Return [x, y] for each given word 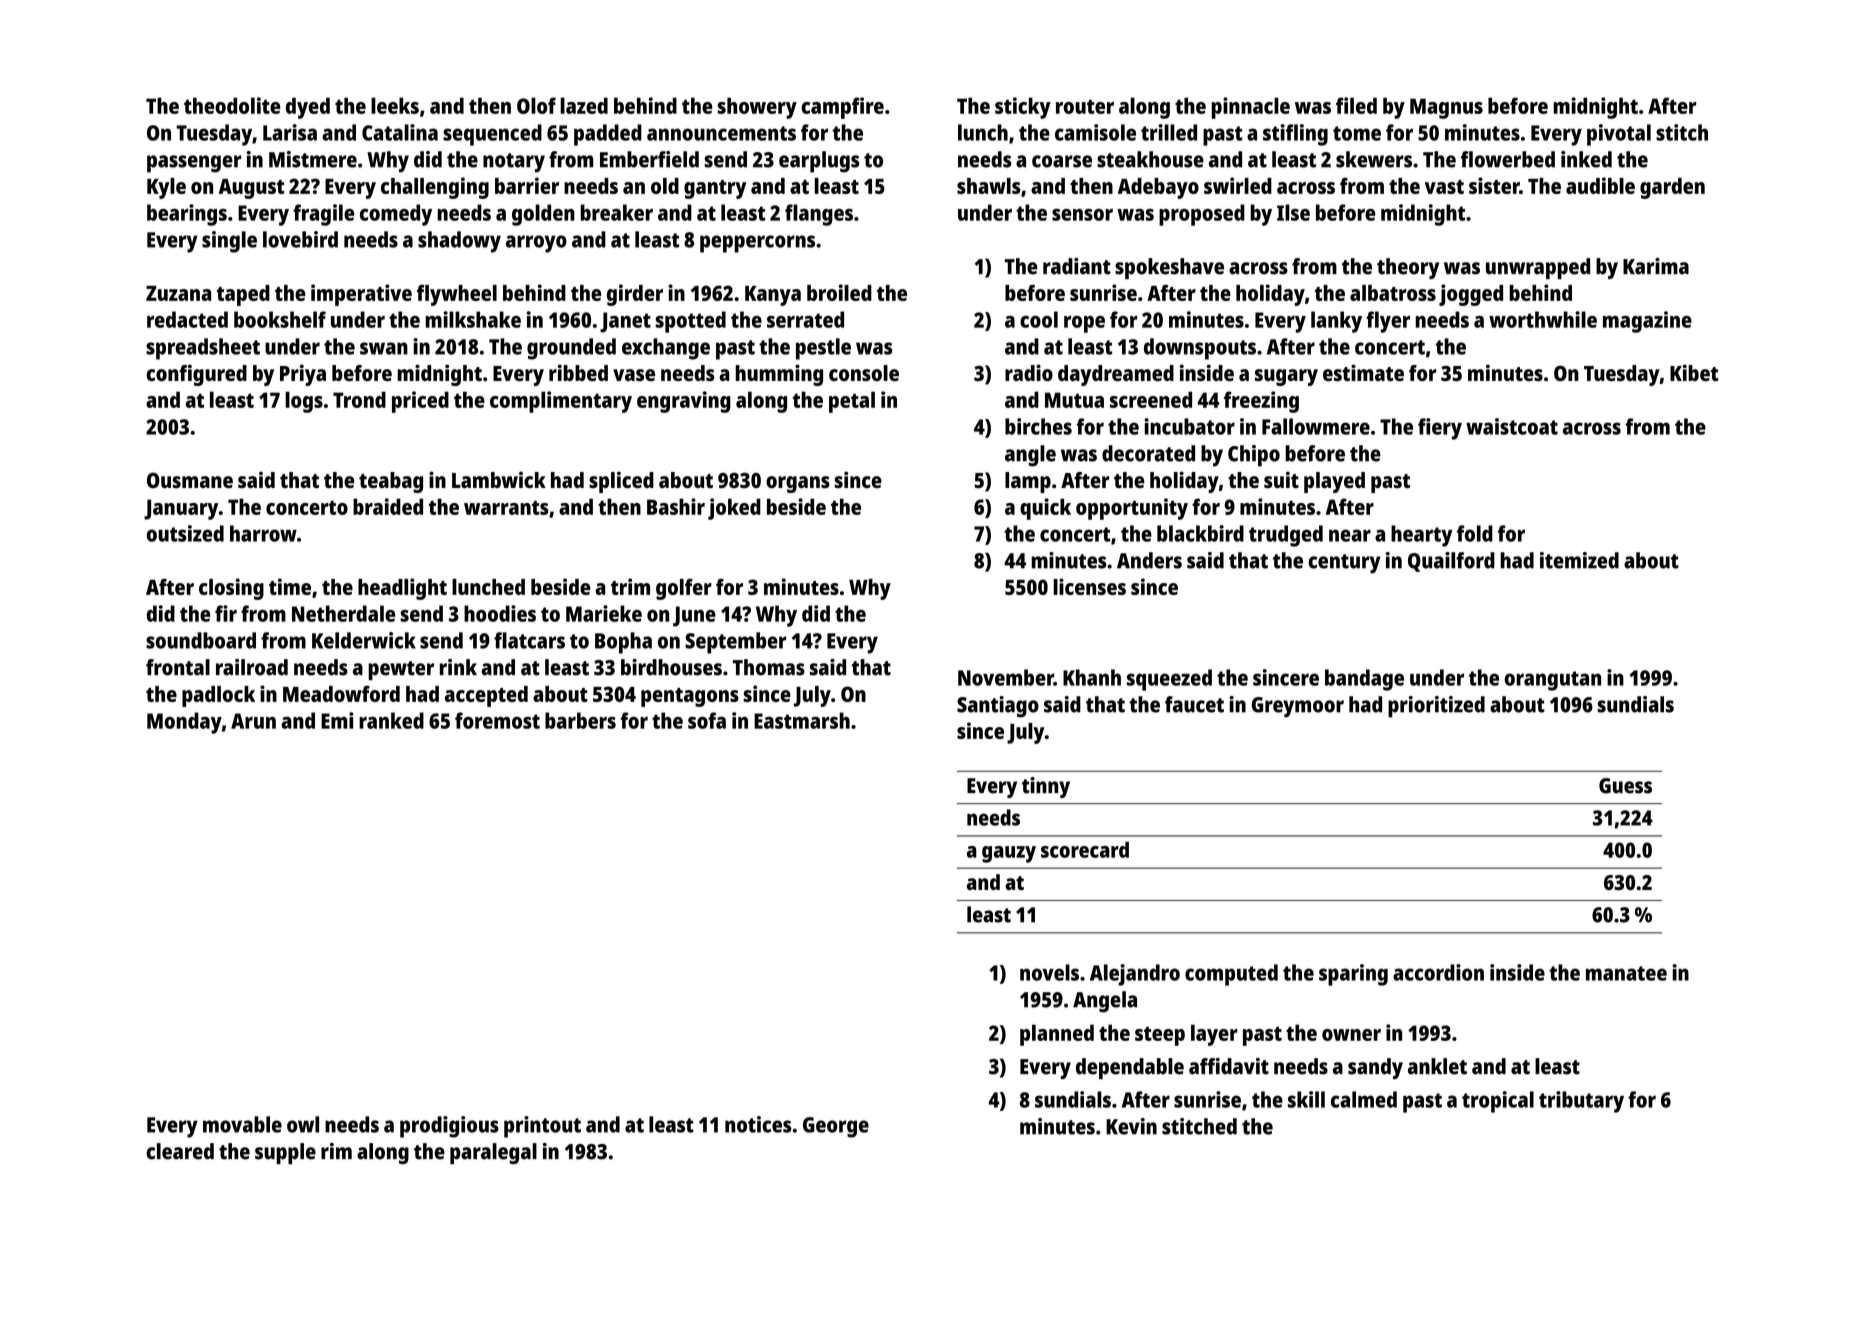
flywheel [457, 295]
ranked [391, 720]
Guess [1625, 786]
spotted [690, 322]
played [1334, 482]
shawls [989, 186]
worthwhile [1543, 319]
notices [758, 1124]
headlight [402, 589]
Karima [1656, 266]
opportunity [1132, 509]
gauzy [1009, 854]
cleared [180, 1151]
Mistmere [313, 159]
